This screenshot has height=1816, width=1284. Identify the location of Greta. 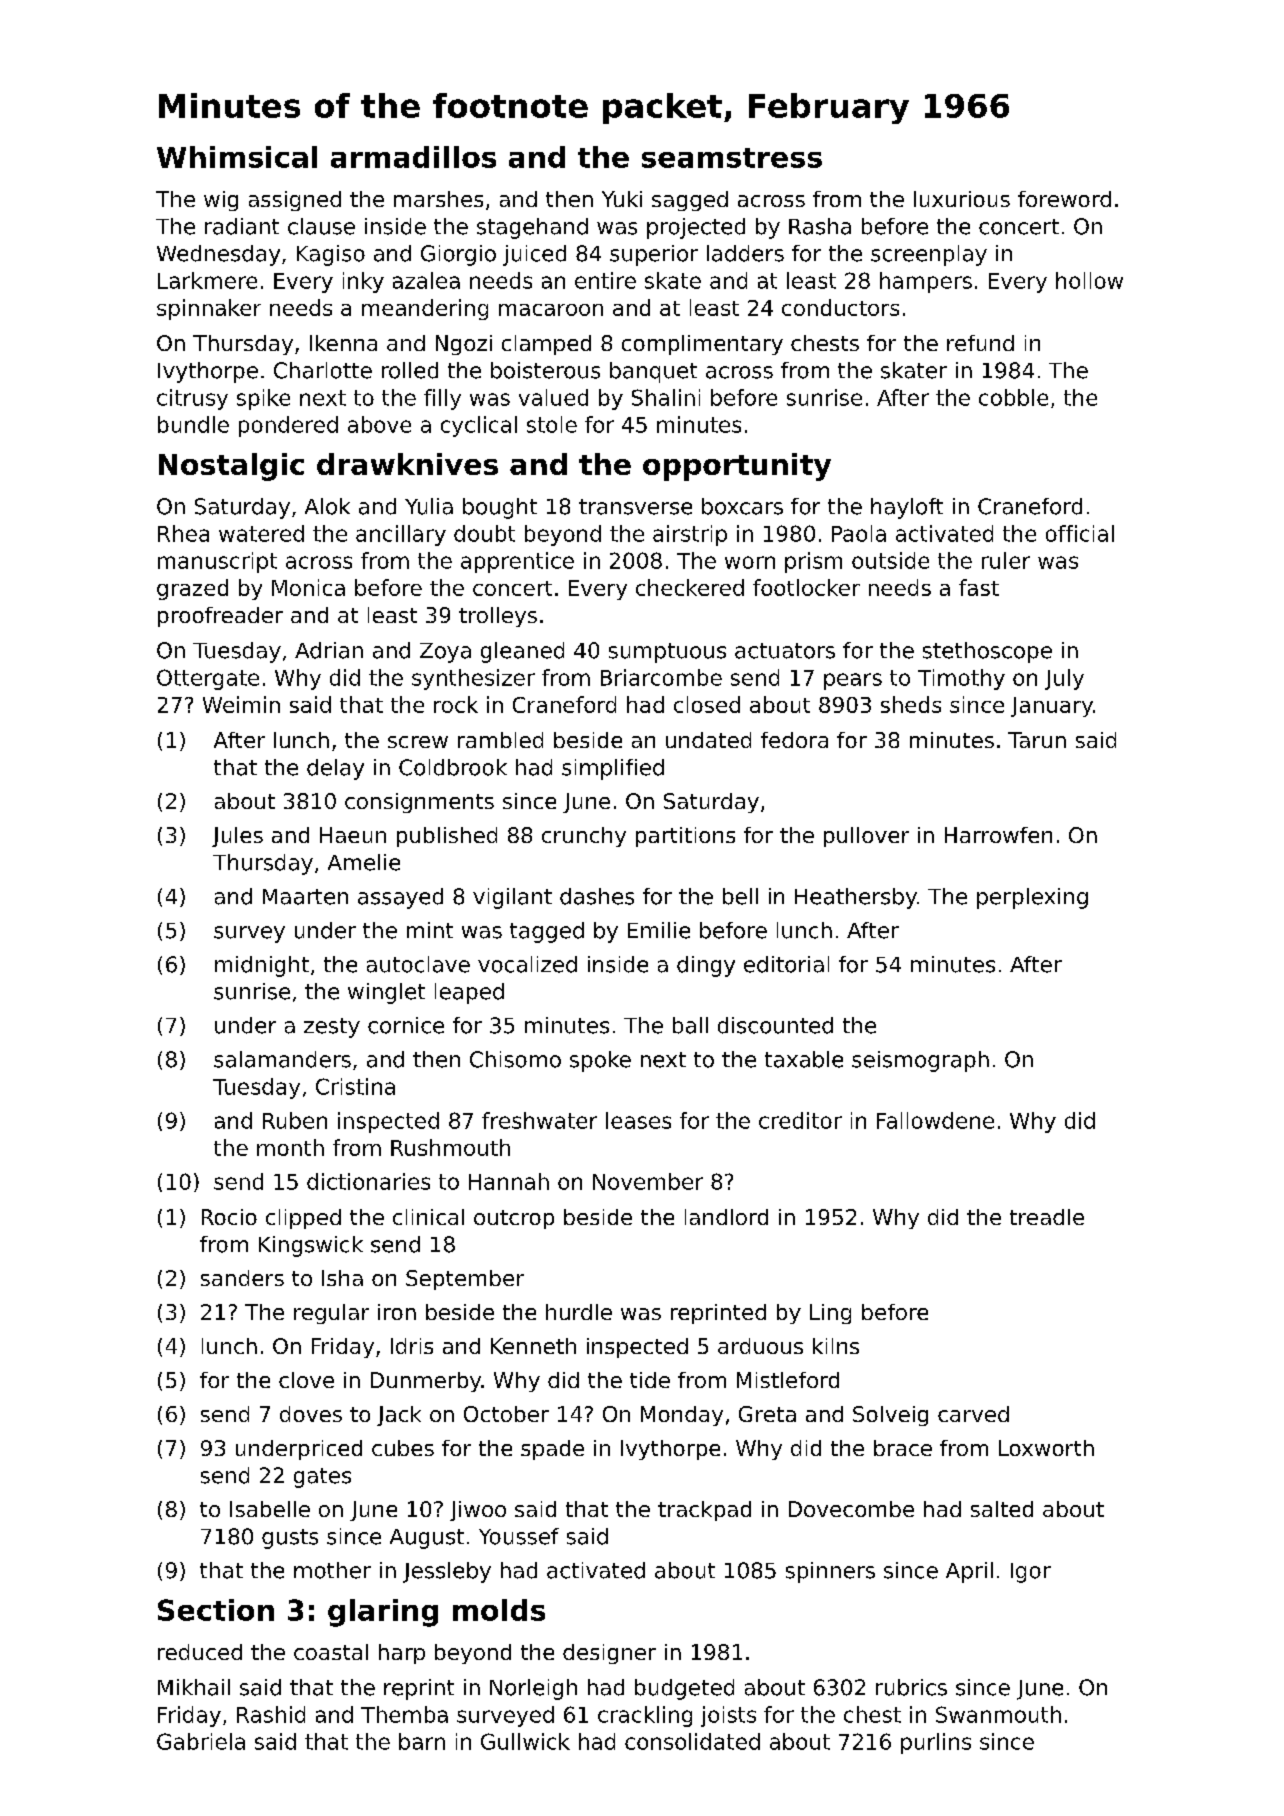
(767, 1414).
